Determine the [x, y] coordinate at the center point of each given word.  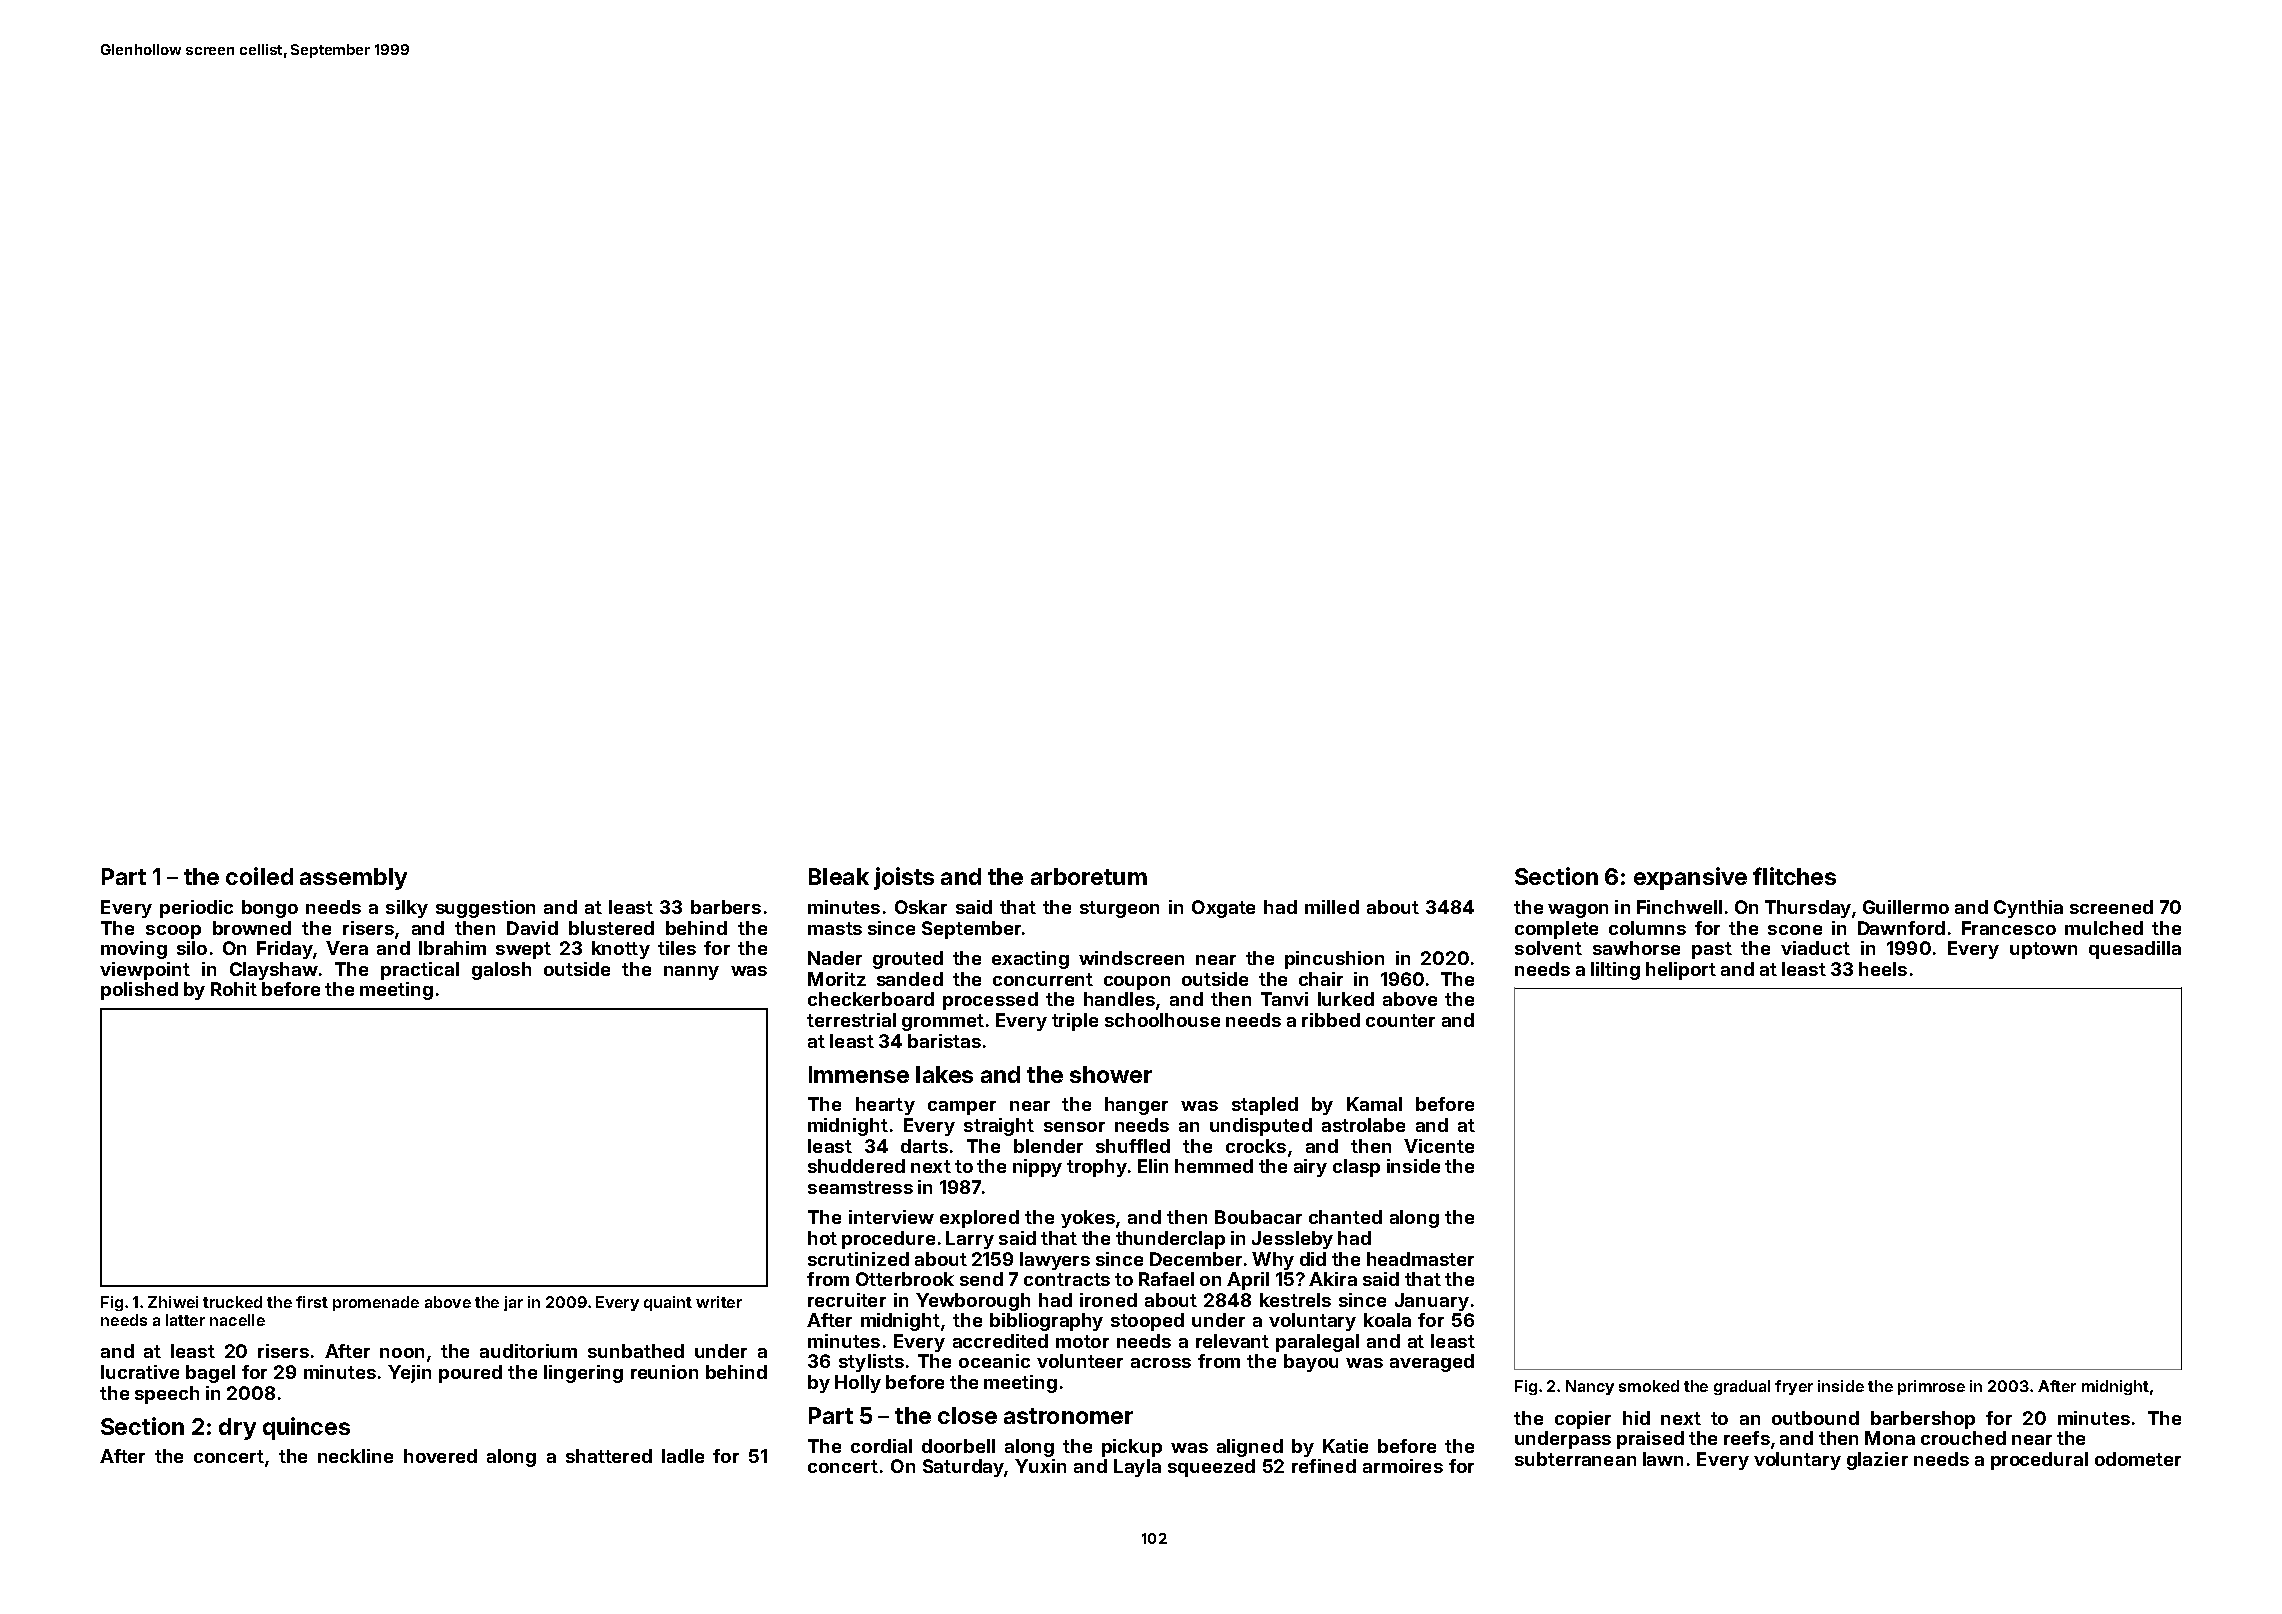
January [1432, 1302]
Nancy [1590, 1387]
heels [1883, 969]
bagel [210, 1374]
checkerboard [871, 999]
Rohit [234, 989]
